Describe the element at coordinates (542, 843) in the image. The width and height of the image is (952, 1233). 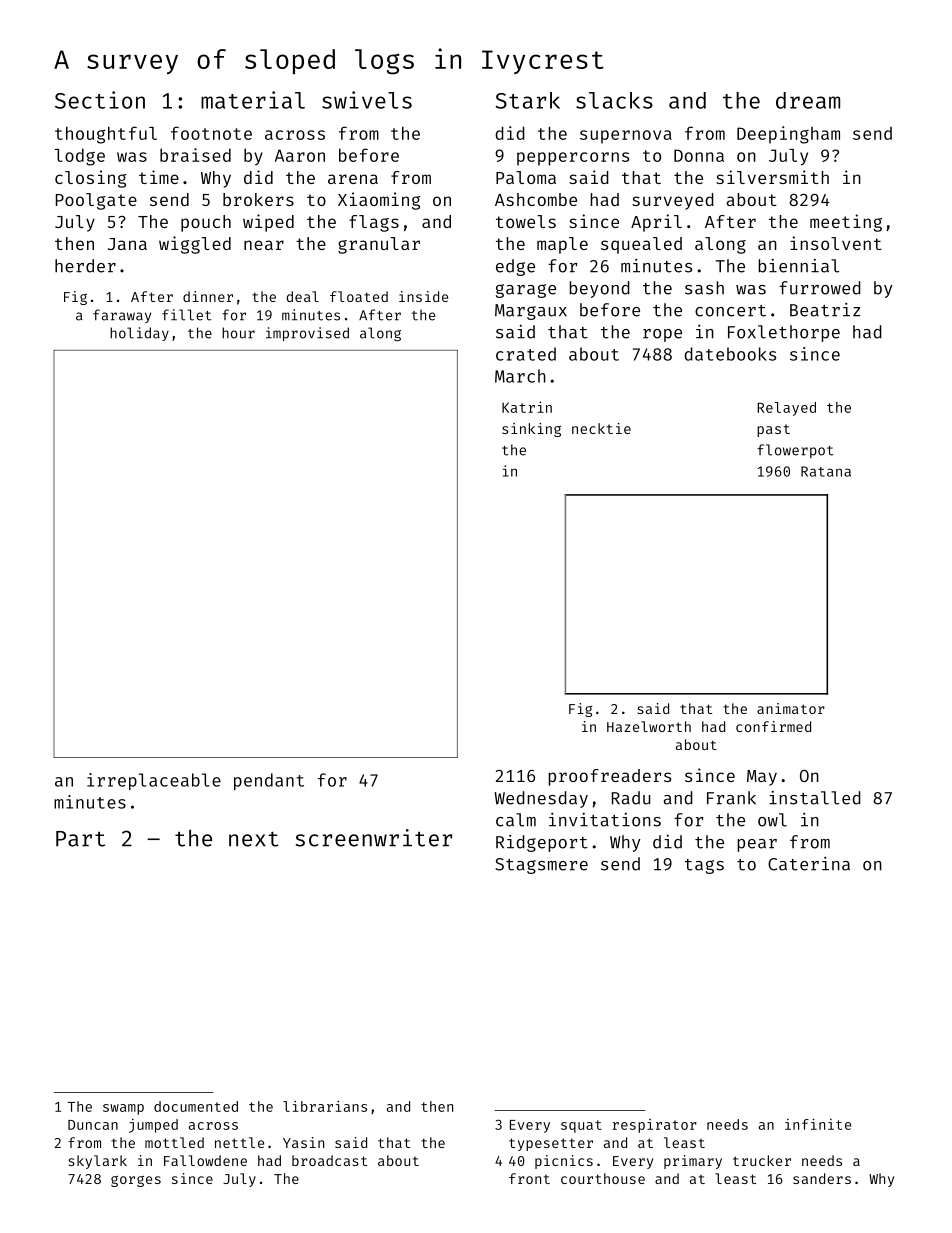
I see `Ridgeport` at that location.
